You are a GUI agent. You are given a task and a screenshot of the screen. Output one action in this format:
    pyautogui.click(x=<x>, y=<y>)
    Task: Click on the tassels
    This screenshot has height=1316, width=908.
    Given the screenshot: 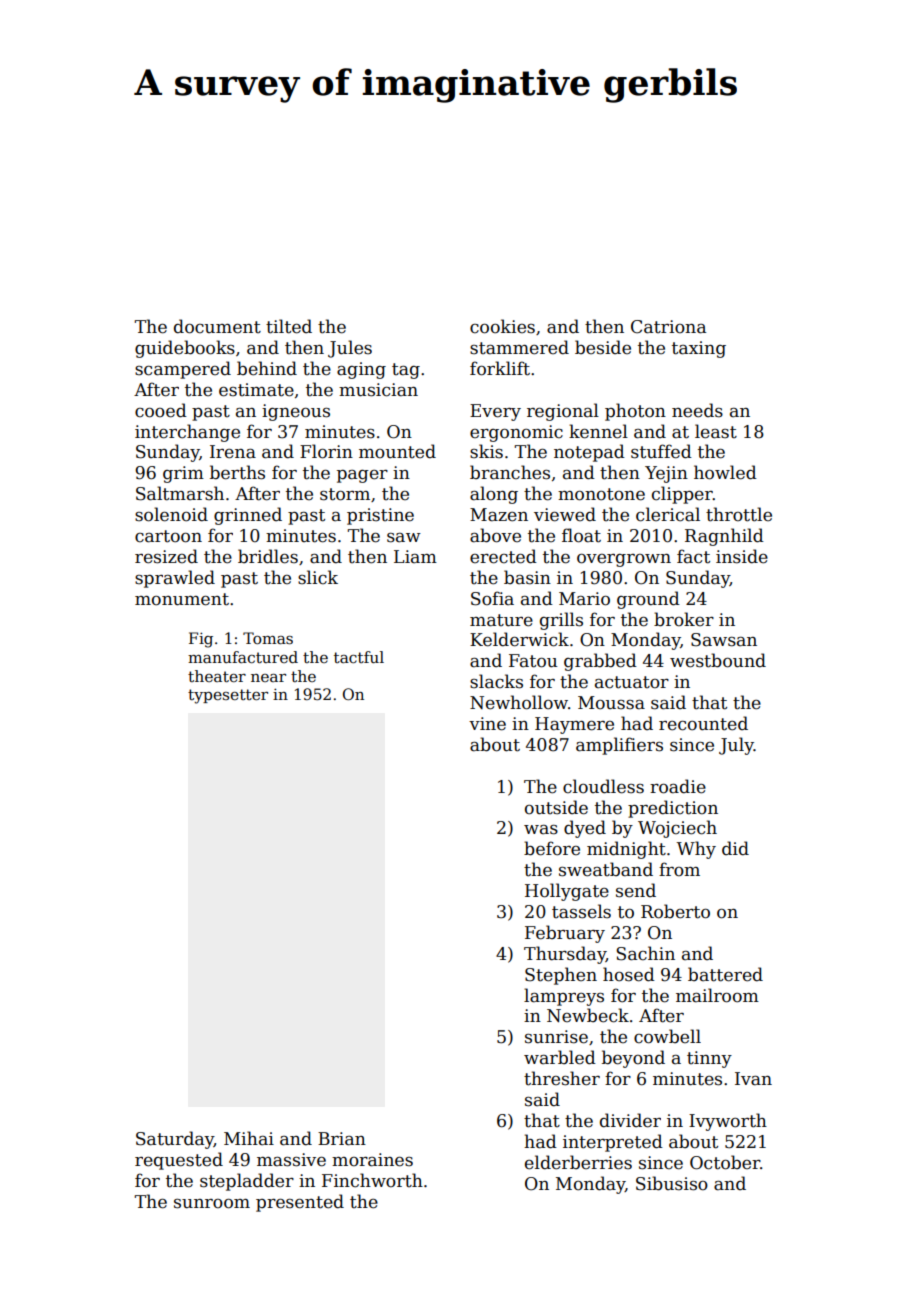 What is the action you would take?
    pyautogui.click(x=581, y=911)
